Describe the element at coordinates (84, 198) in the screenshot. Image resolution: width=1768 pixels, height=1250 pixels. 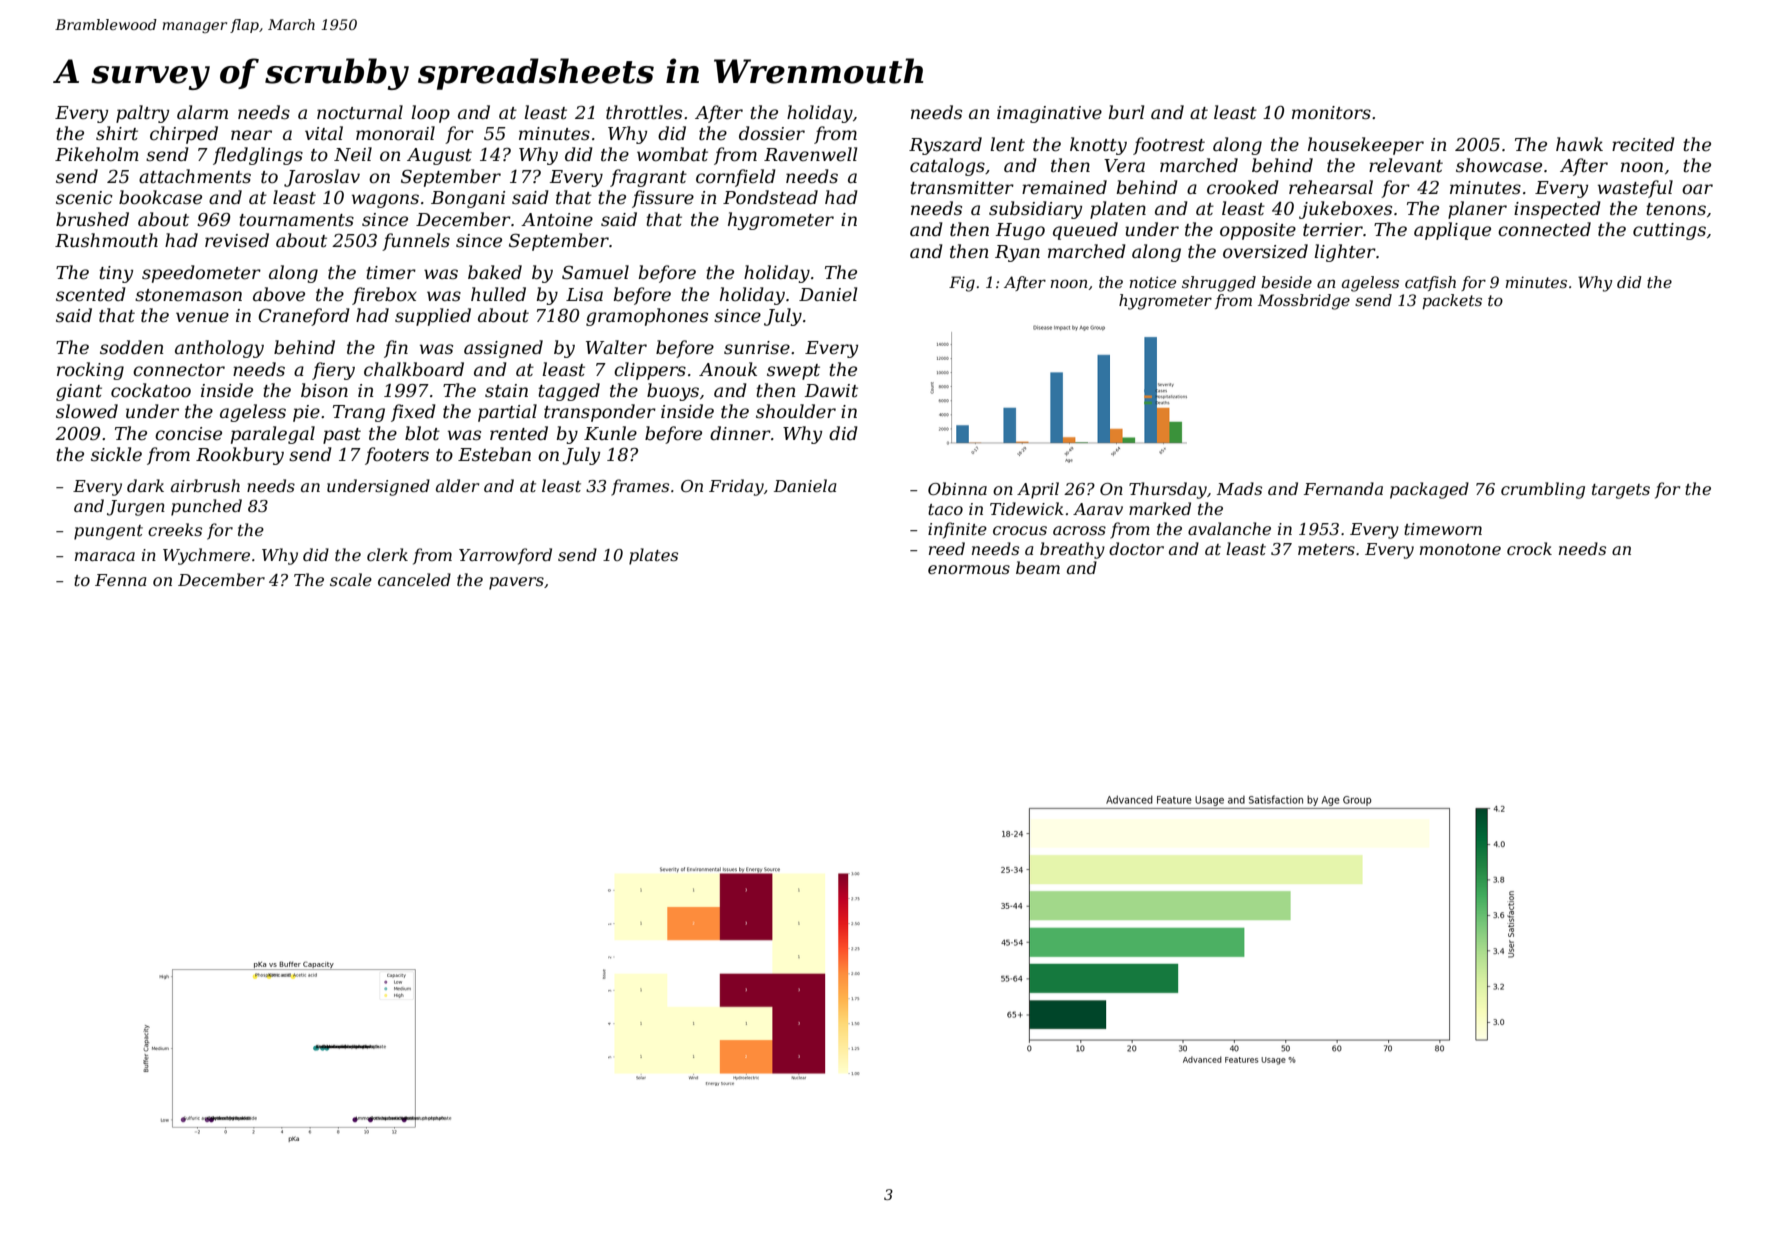
I see `scenic` at that location.
